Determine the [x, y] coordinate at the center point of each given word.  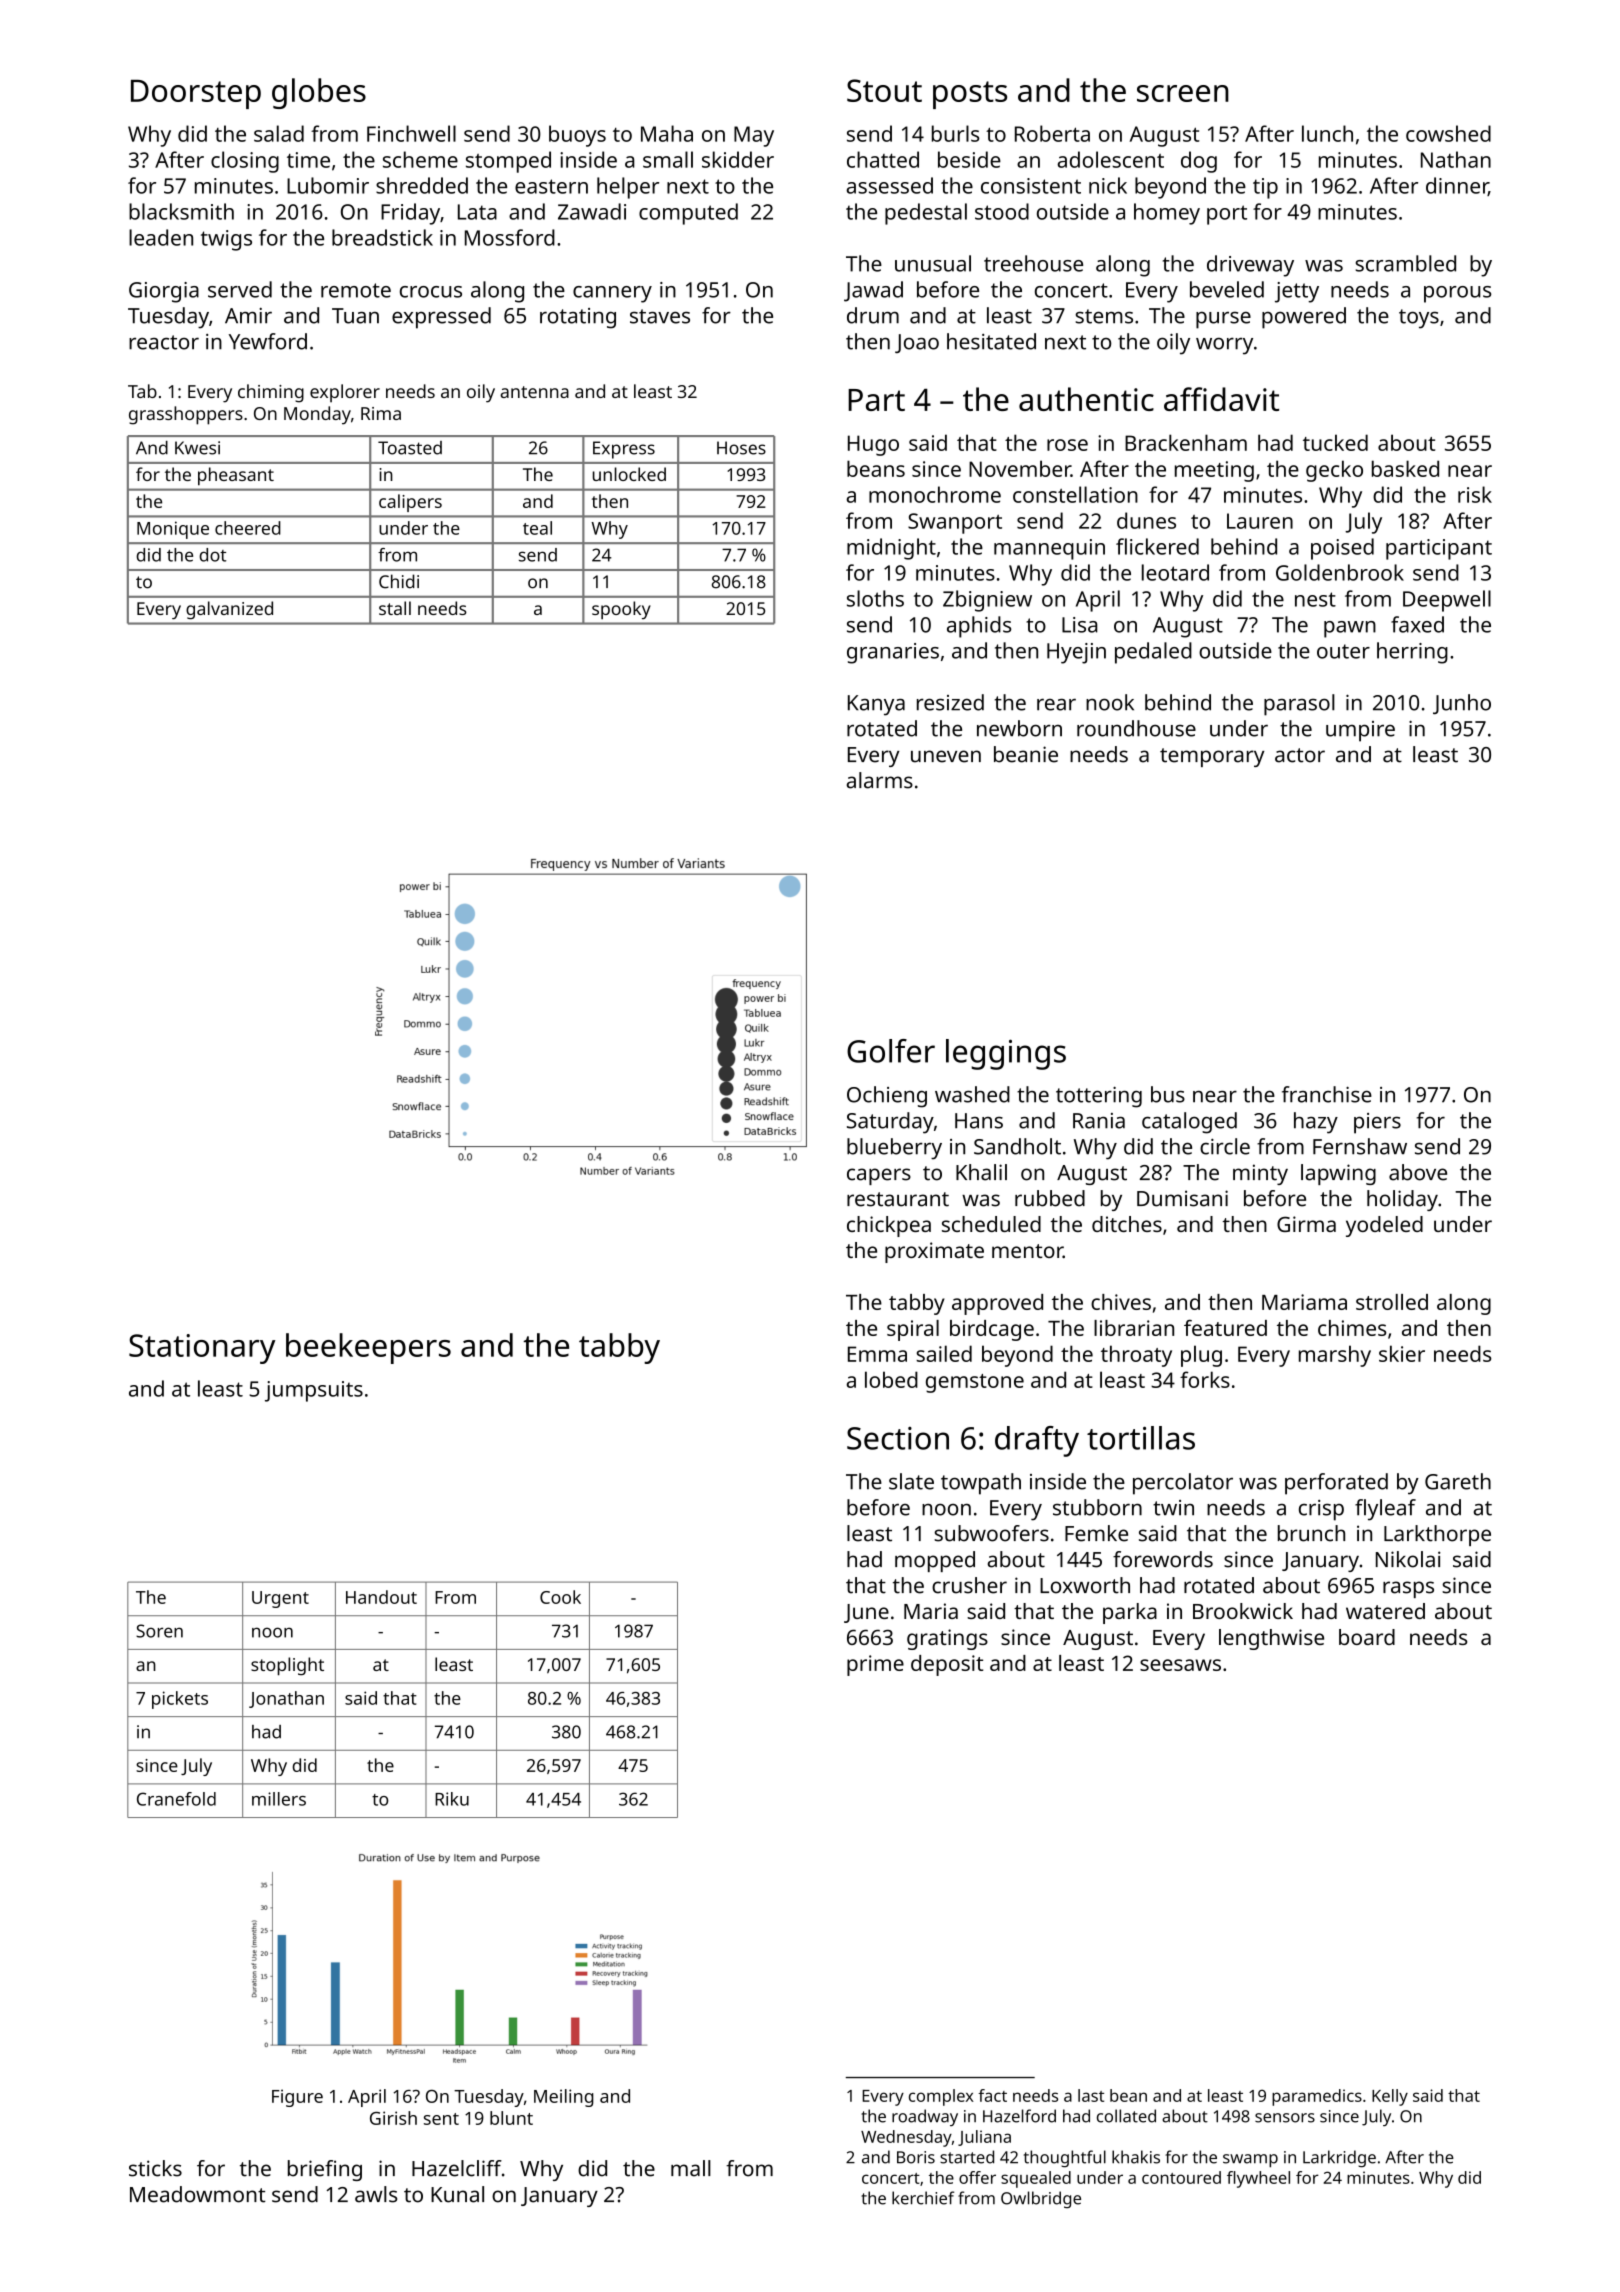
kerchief [923, 2198]
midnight [891, 549]
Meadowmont [198, 2194]
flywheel [1258, 2179]
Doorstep [196, 94]
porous [1457, 294]
